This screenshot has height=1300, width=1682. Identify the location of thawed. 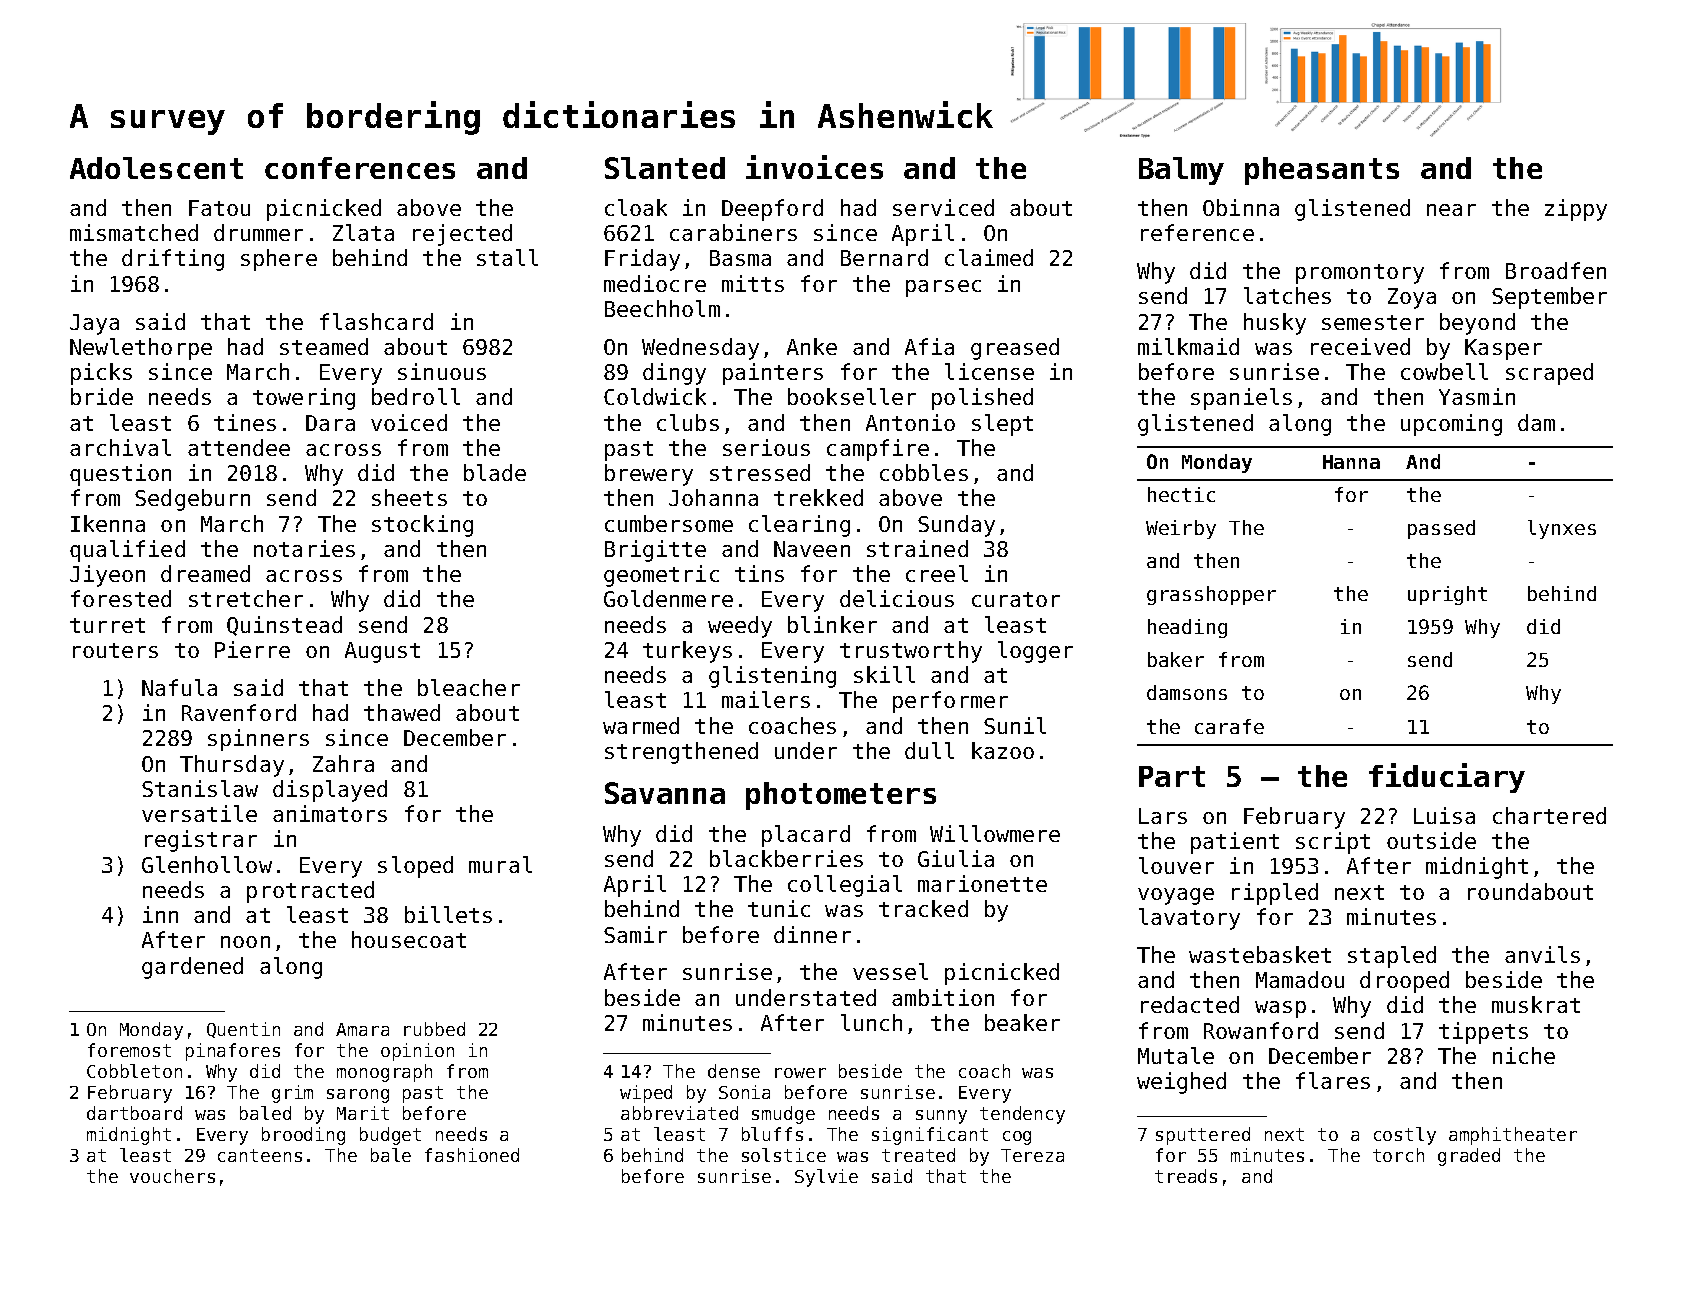
(402, 712).
